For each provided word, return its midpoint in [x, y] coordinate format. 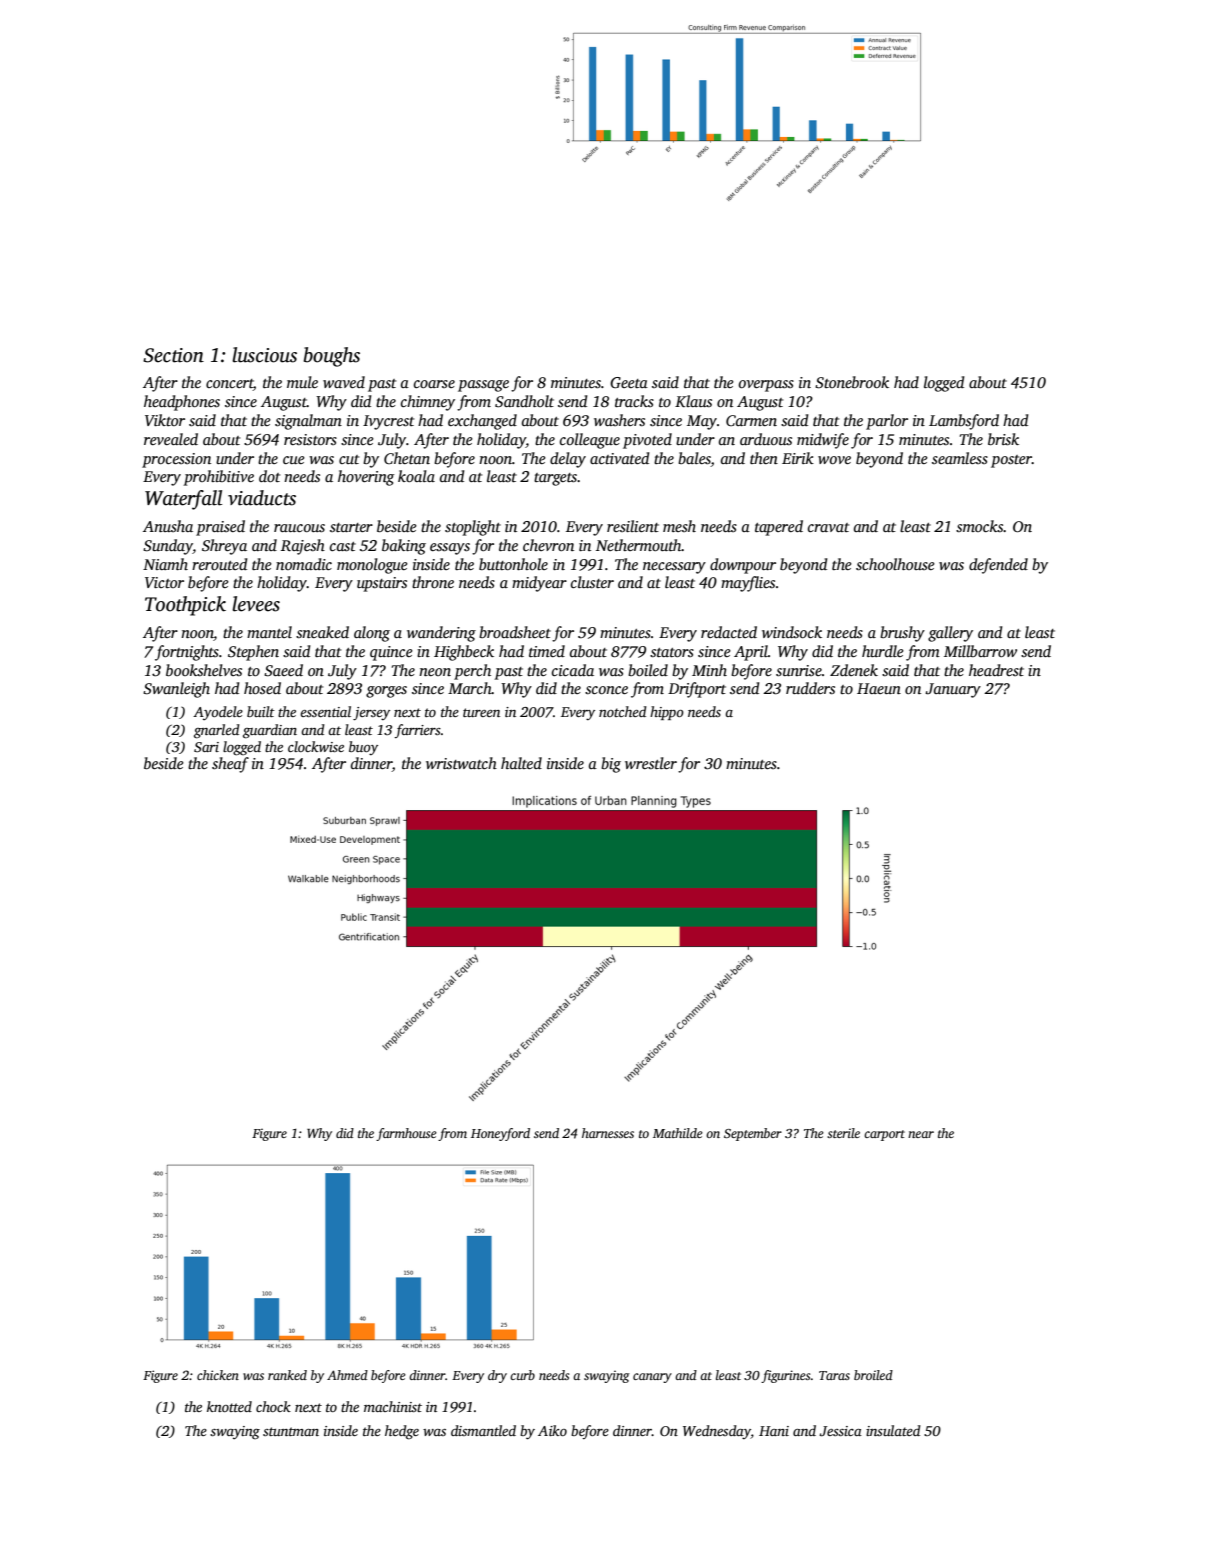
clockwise [316, 746]
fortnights [187, 653]
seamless [960, 458]
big [611, 765]
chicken [218, 1375]
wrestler [651, 763]
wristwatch [461, 763]
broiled [873, 1375]
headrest [996, 670]
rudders [810, 688]
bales [694, 458]
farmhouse [406, 1134]
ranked [287, 1375]
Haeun [879, 688]
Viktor [165, 420]
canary [652, 1378]
